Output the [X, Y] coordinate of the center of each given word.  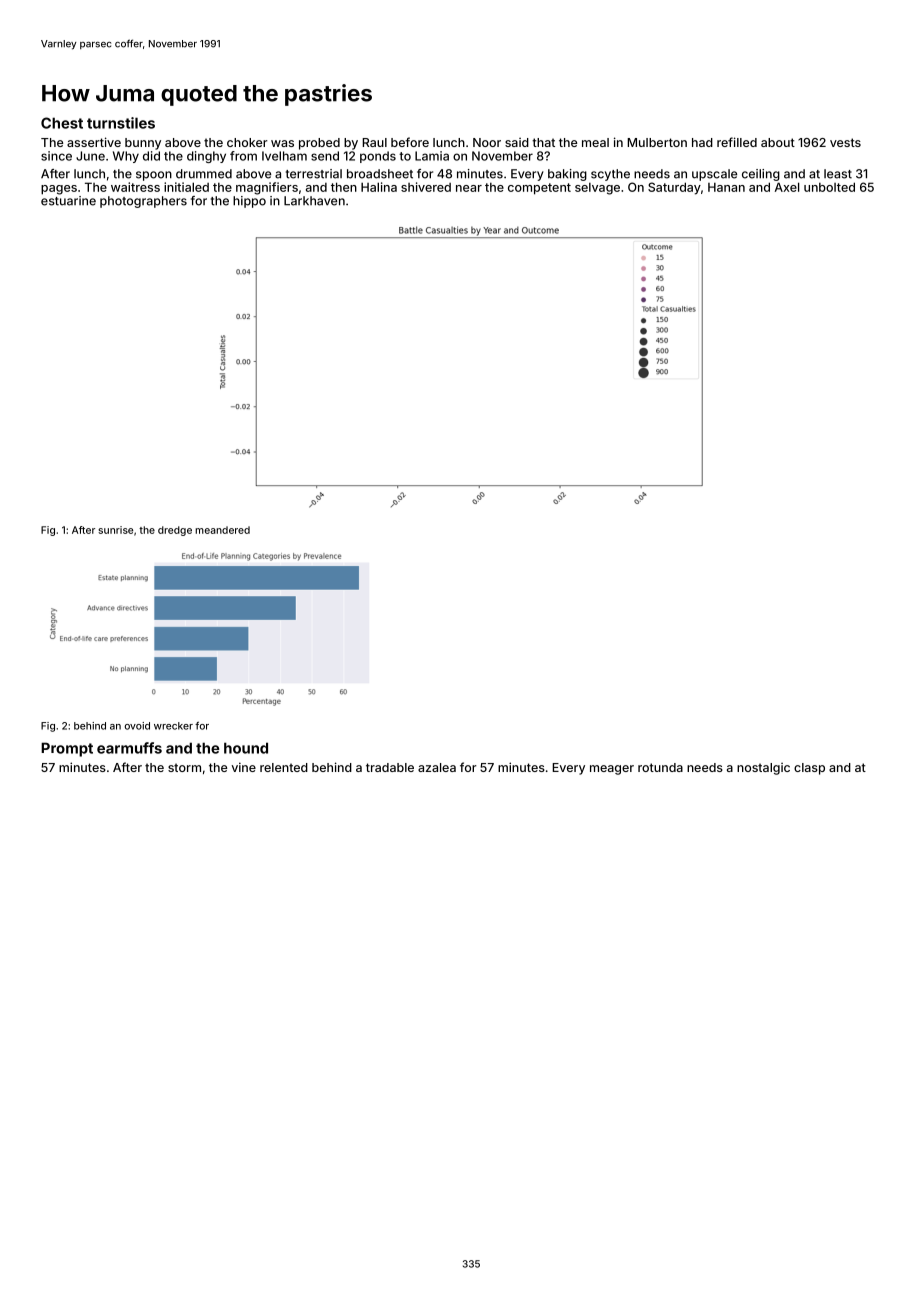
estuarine [68, 201]
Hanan [726, 187]
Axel [787, 187]
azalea [437, 767]
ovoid [137, 726]
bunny [143, 144]
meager [612, 770]
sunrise [115, 530]
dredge [175, 531]
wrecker [173, 726]
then [344, 187]
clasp [809, 769]
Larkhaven [314, 201]
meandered [222, 530]
